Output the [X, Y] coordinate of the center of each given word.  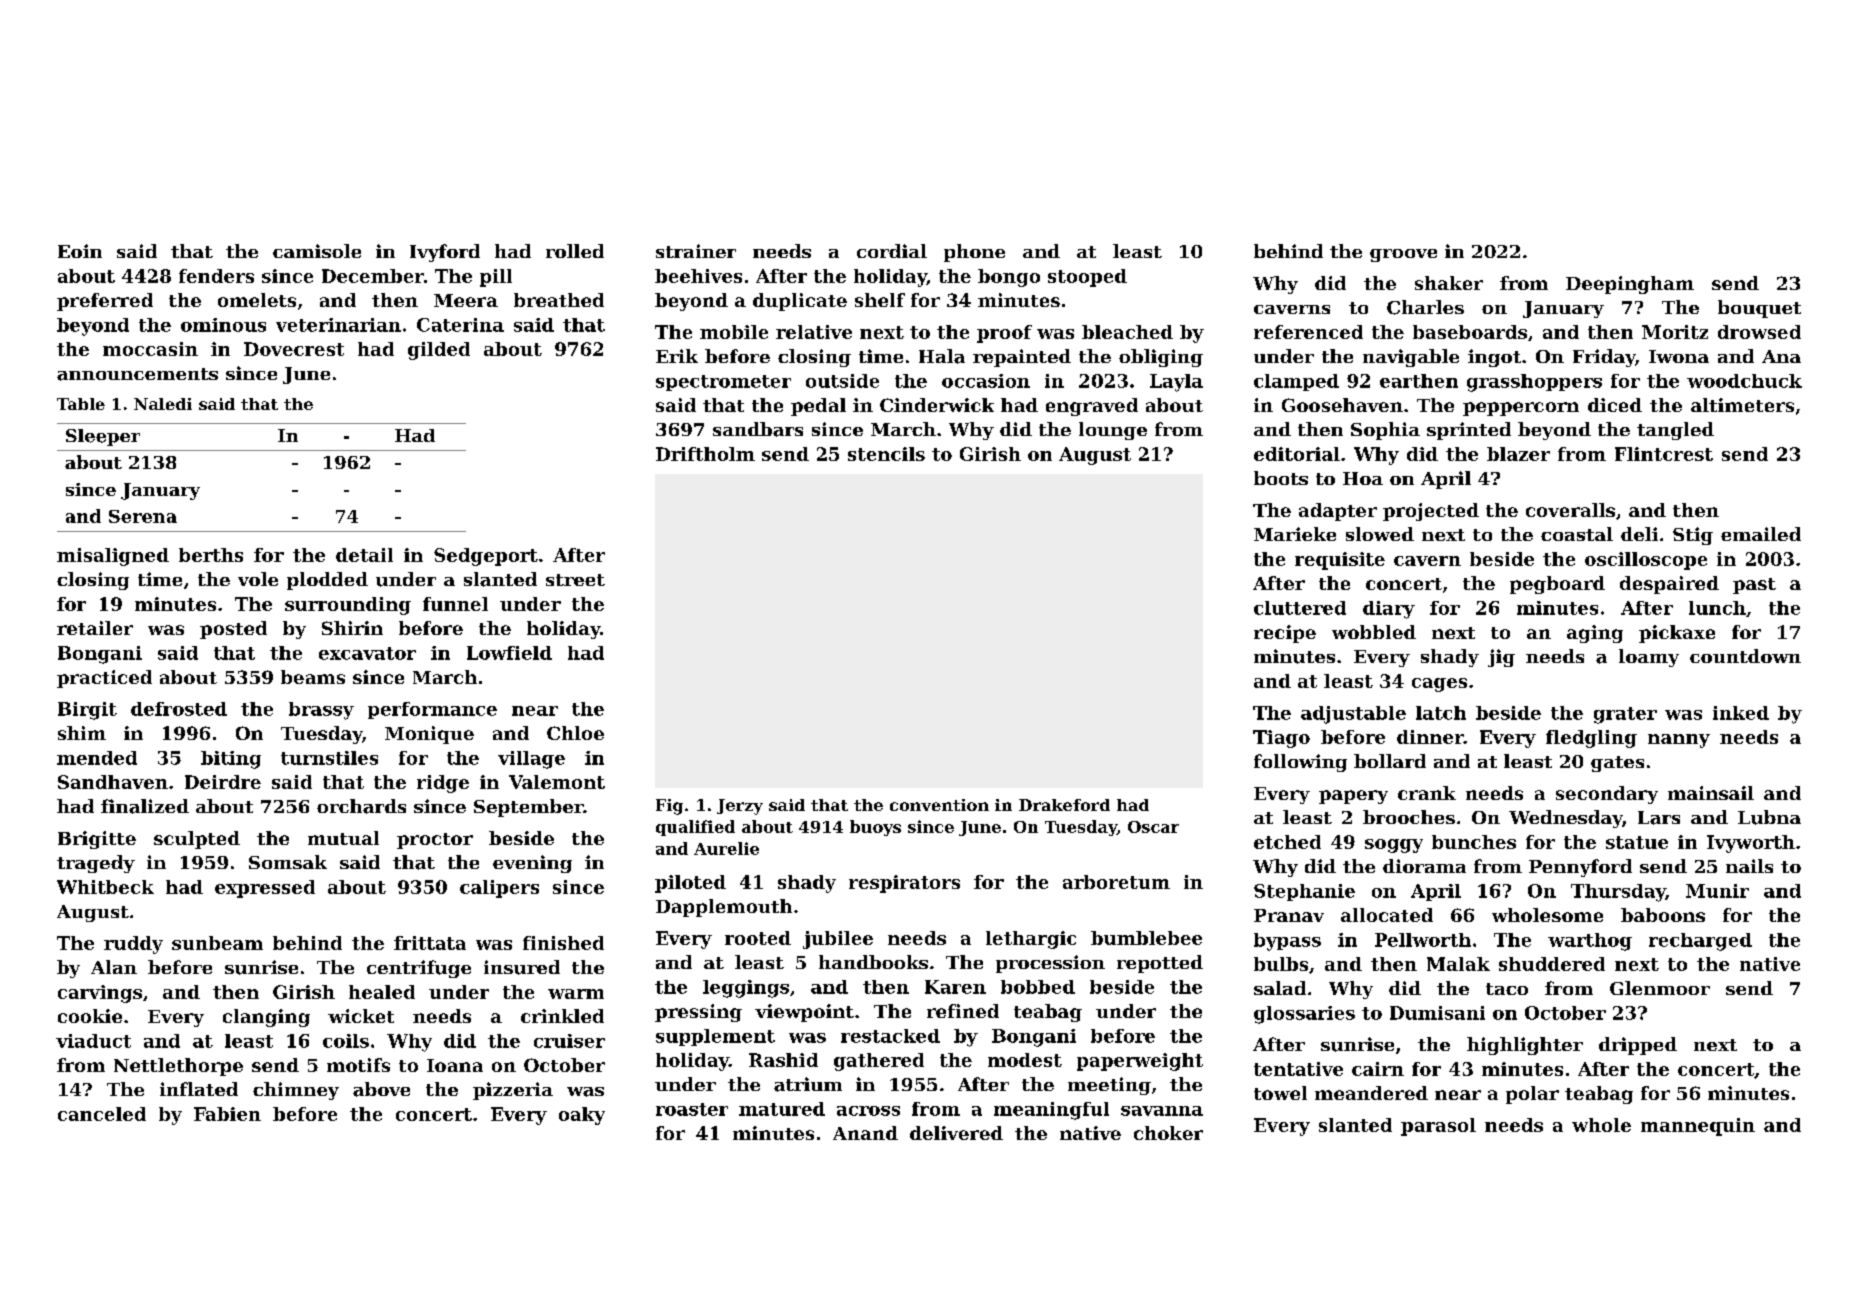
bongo [1009, 278]
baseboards [1470, 332]
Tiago [1281, 739]
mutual [343, 838]
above [381, 1089]
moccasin [150, 349]
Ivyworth [1751, 844]
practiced [104, 679]
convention [939, 805]
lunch [1717, 608]
